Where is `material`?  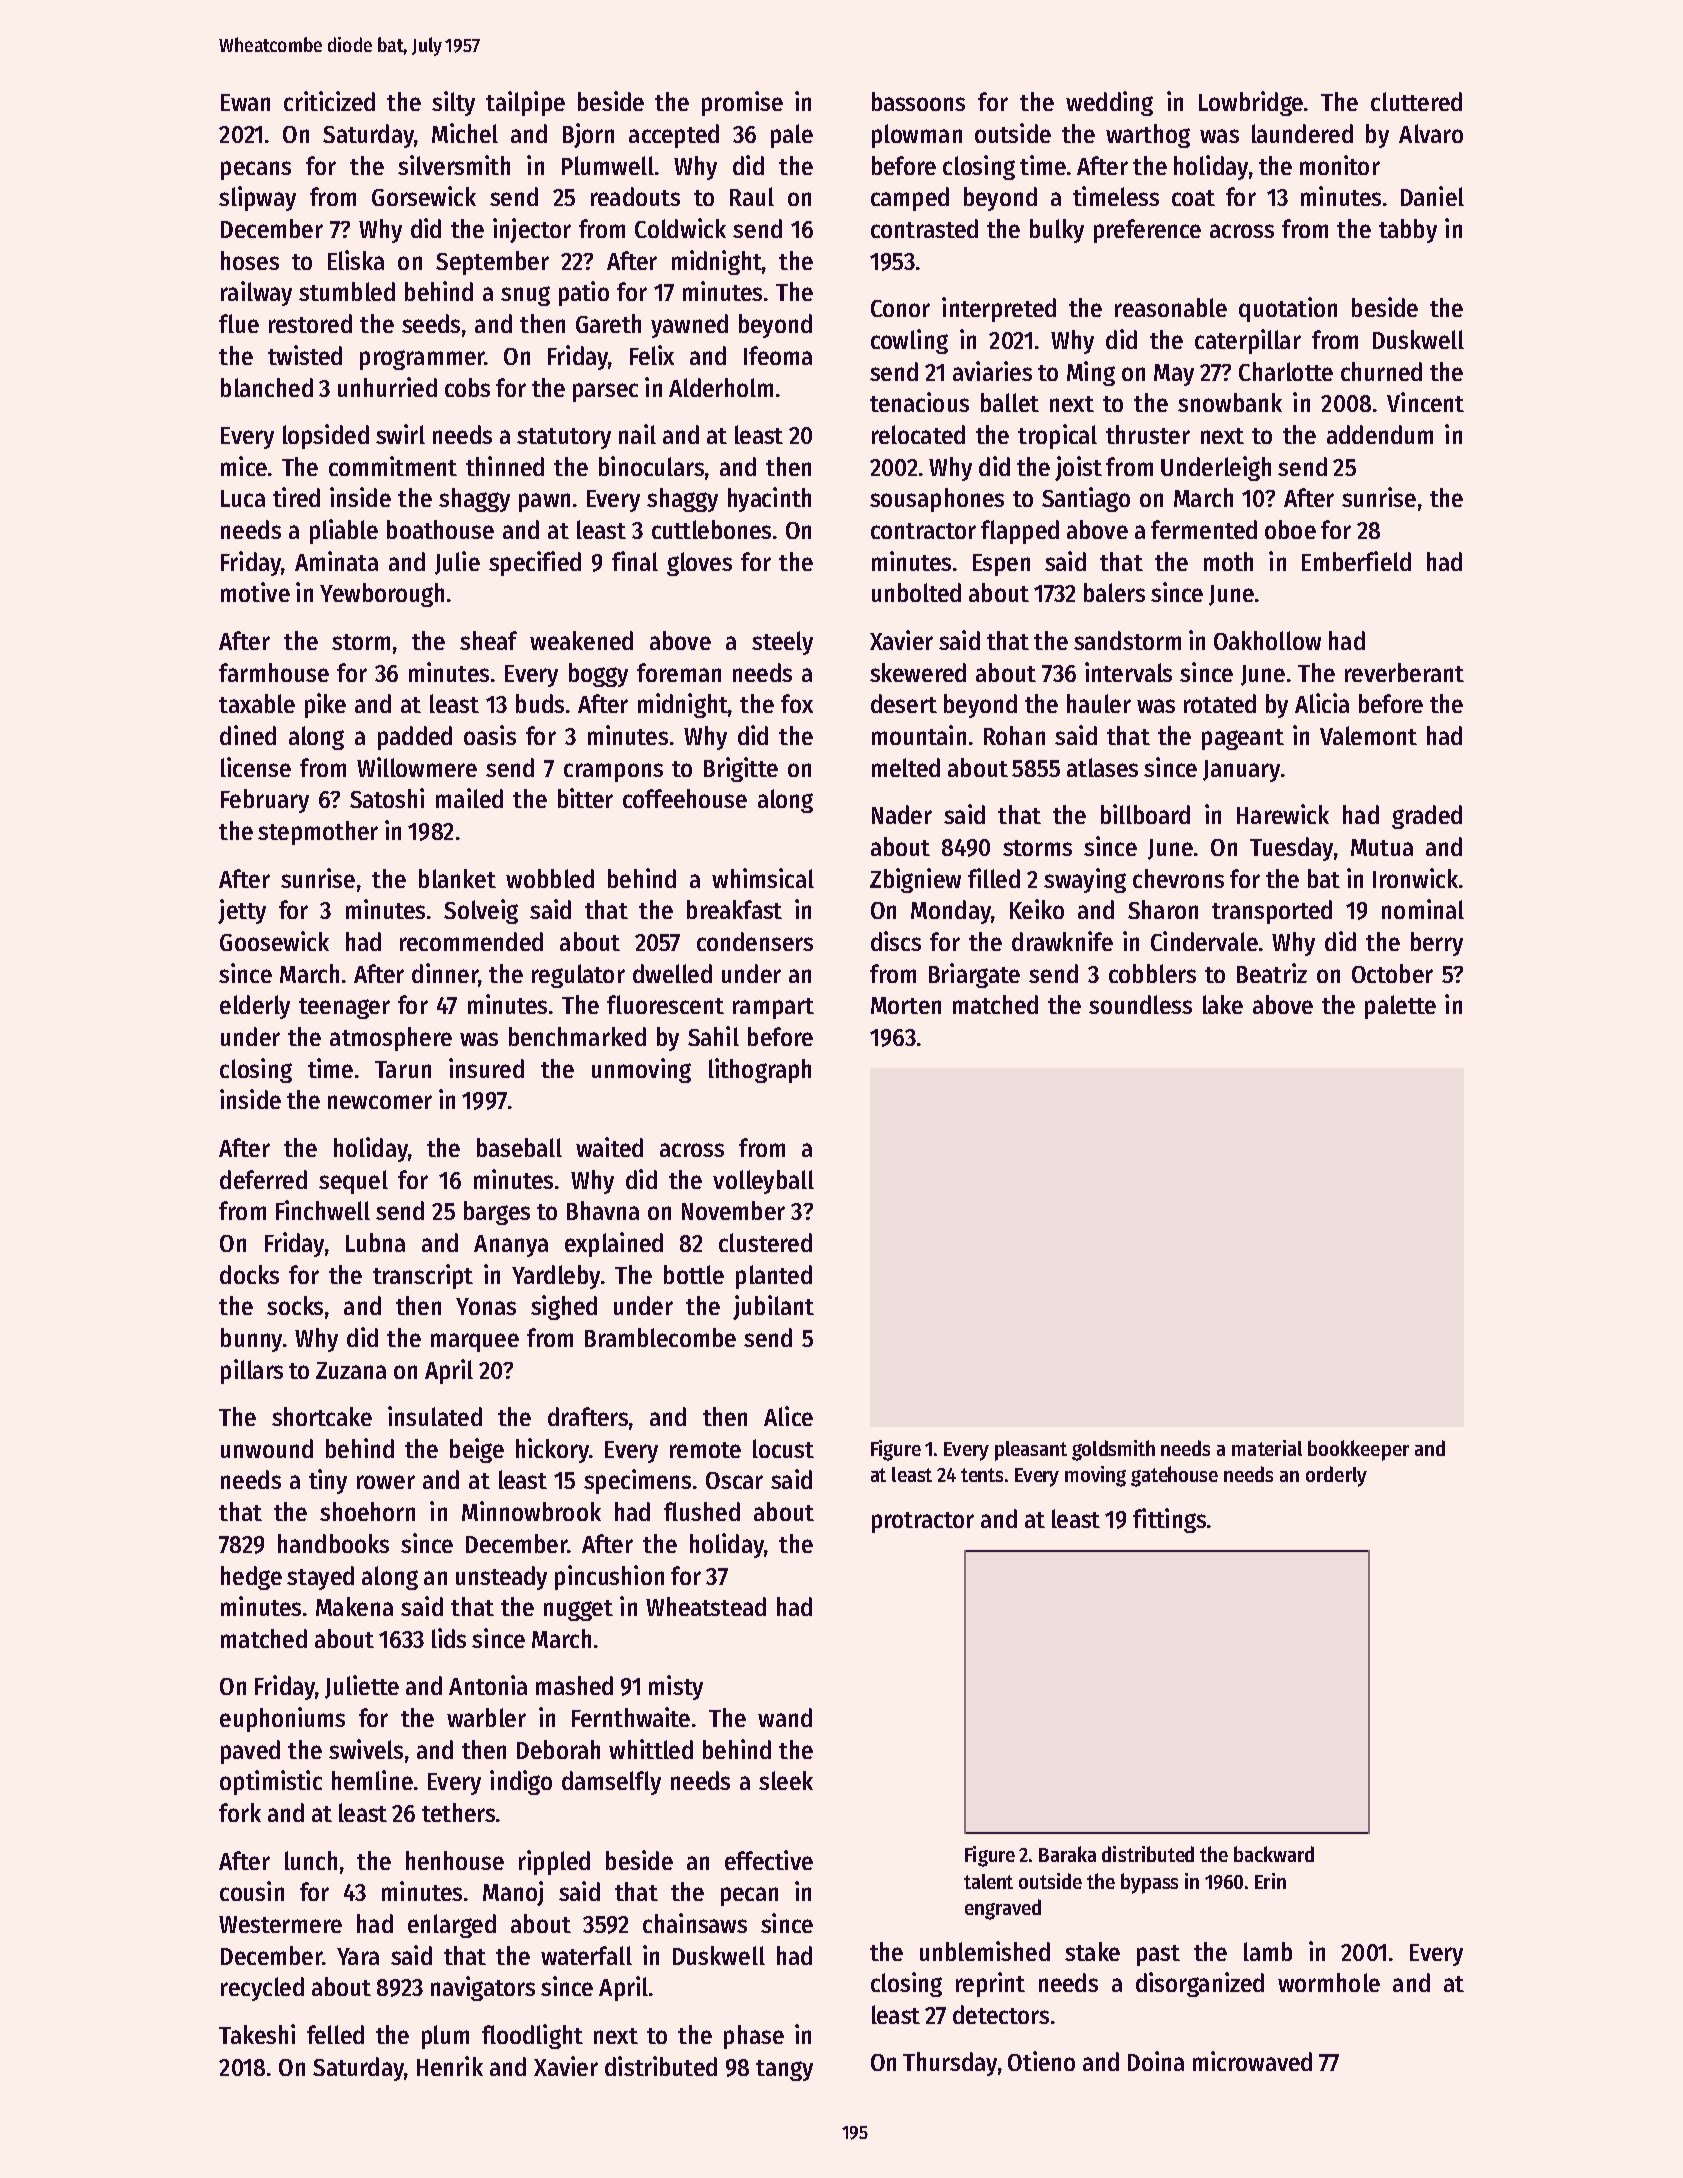 material is located at coordinates (1267, 1448).
